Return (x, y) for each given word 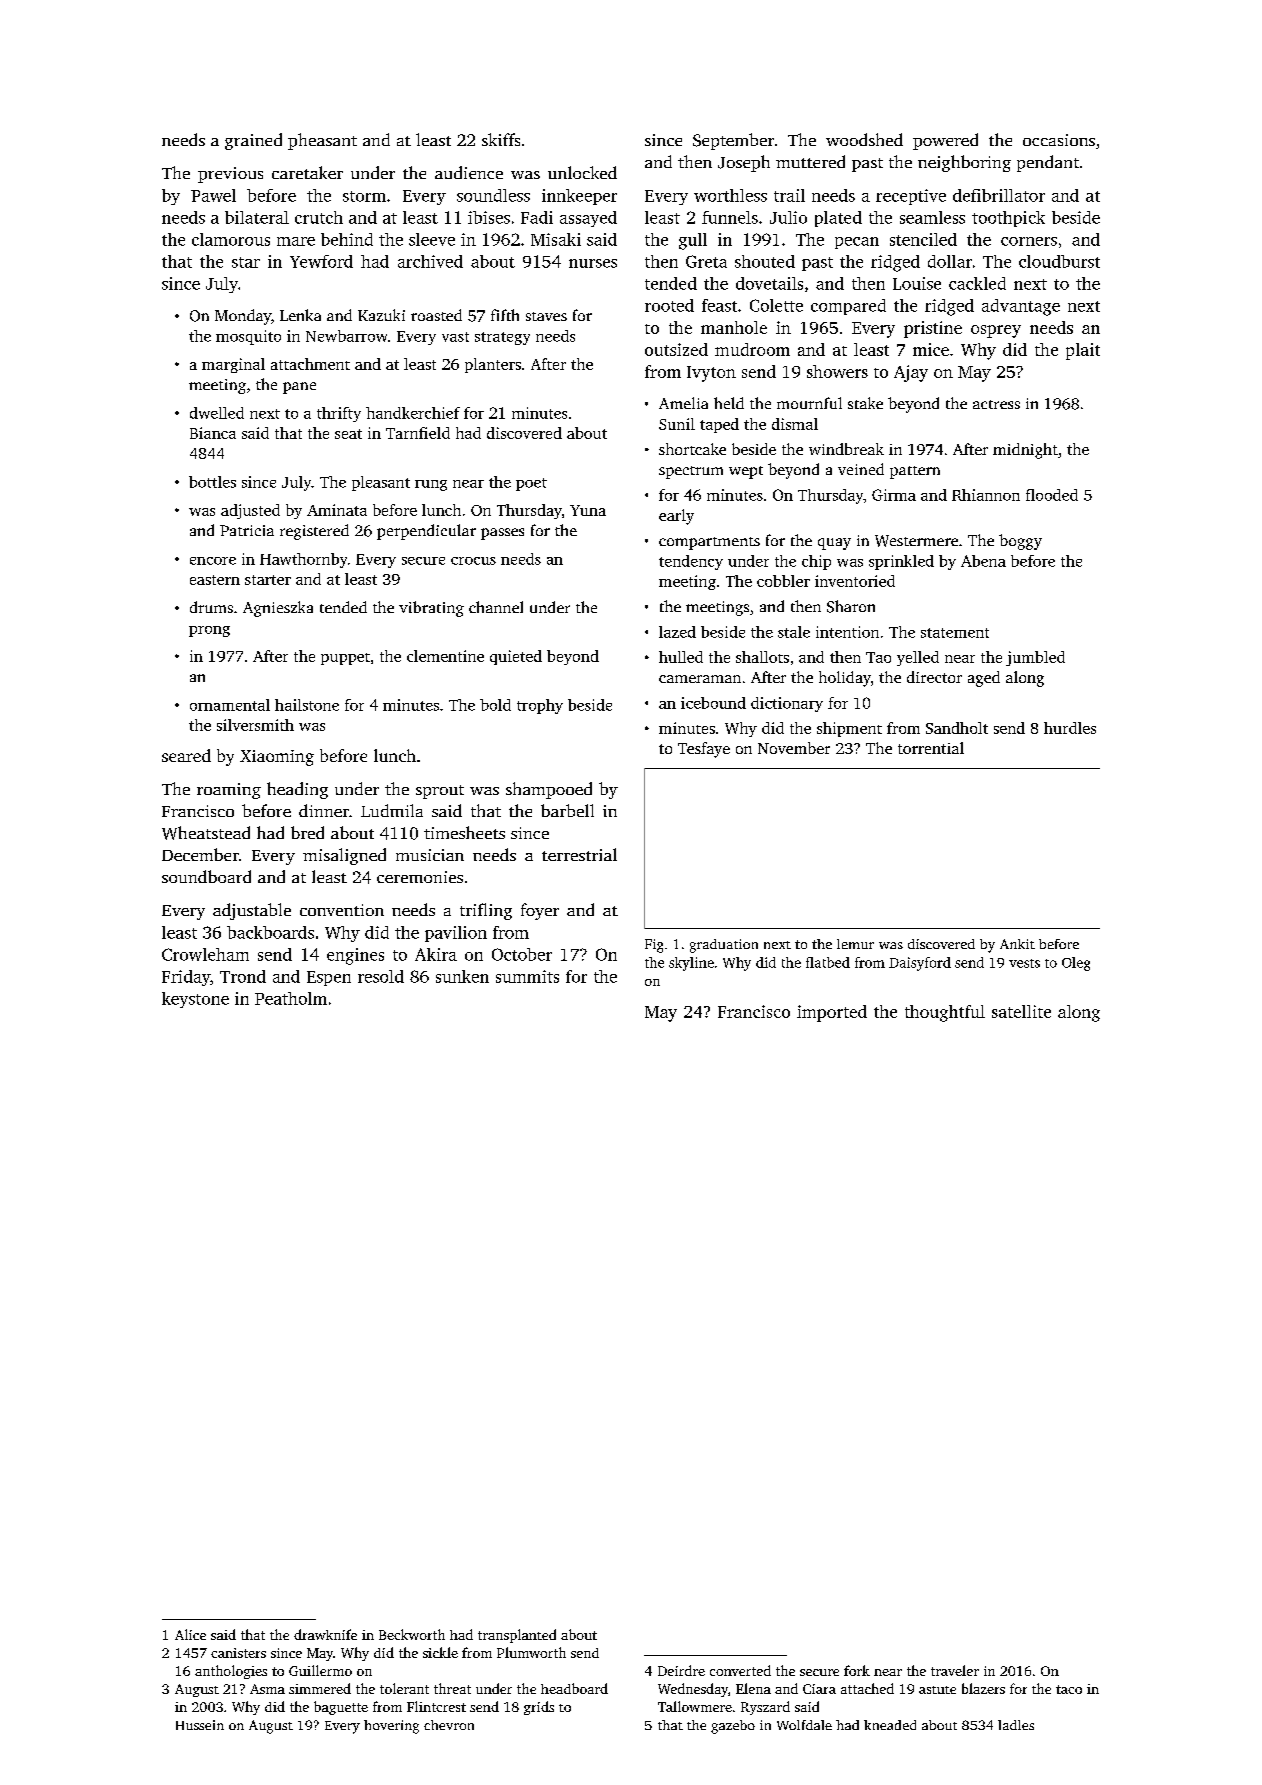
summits (527, 976)
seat (348, 434)
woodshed (864, 139)
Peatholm (291, 998)
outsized (676, 349)
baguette (341, 1708)
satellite (1021, 1011)
